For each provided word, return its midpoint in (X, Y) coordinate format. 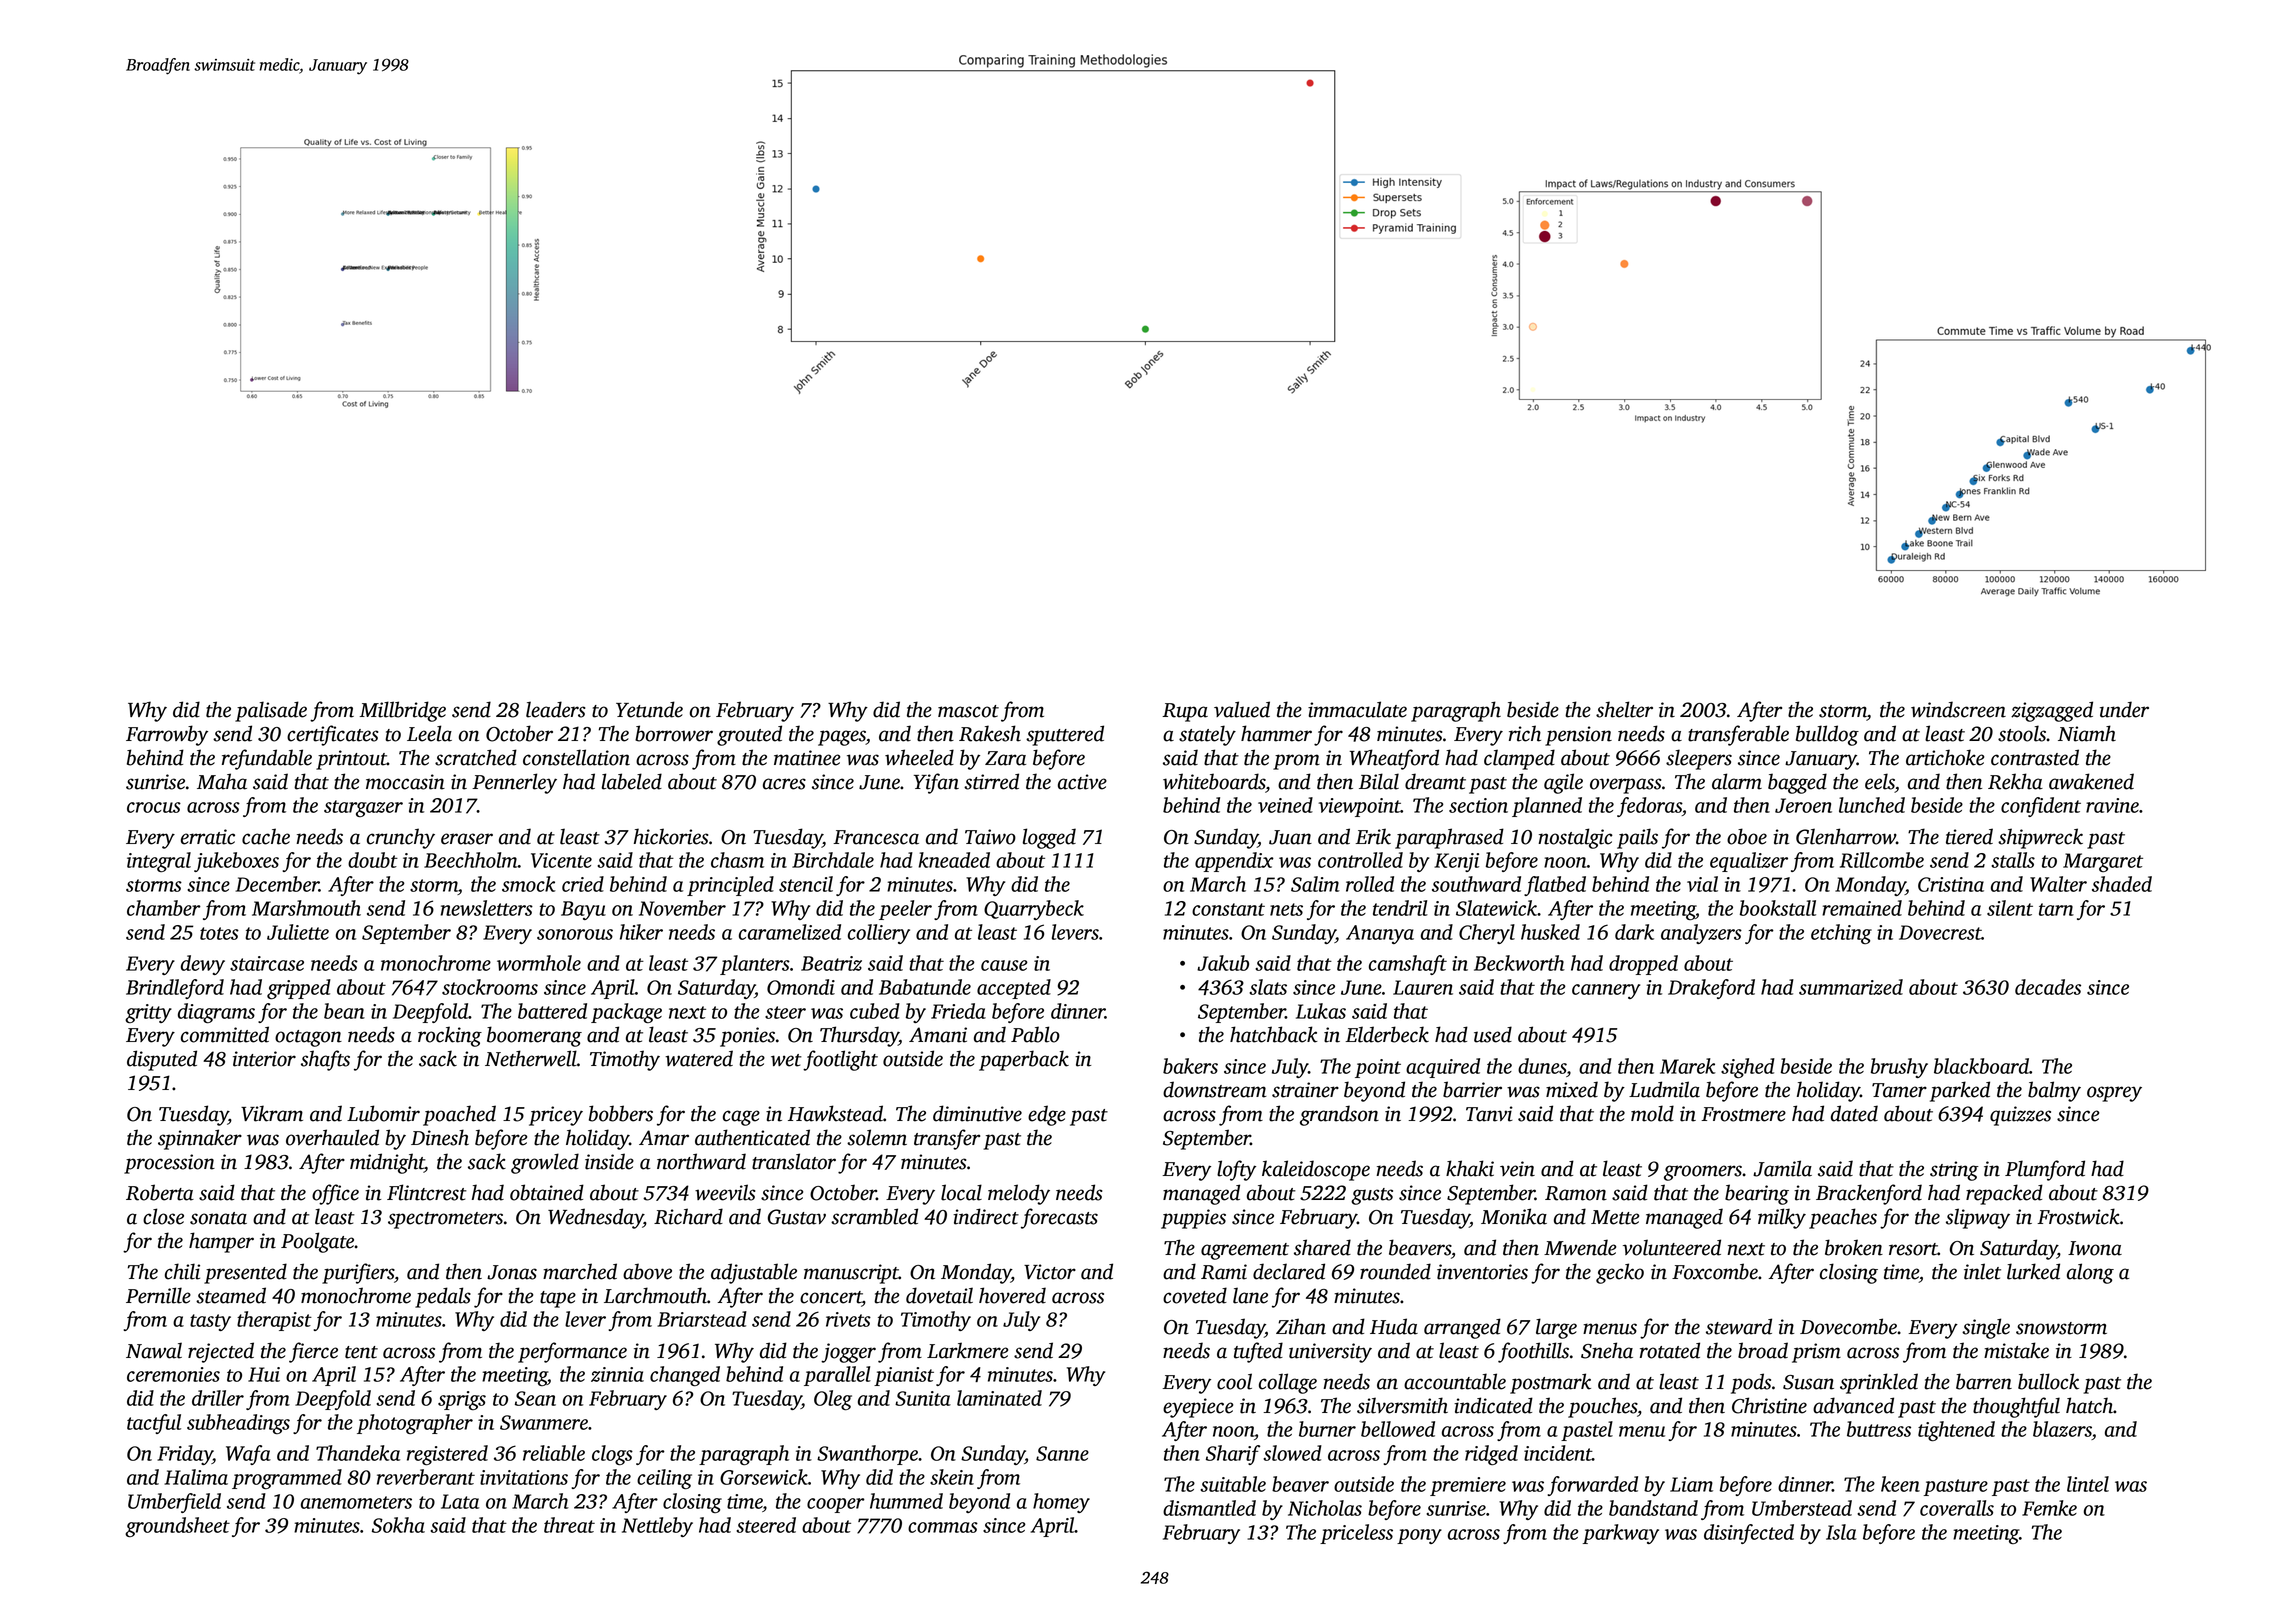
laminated (999, 1398)
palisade (271, 711)
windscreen (1958, 709)
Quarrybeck (1034, 910)
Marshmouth (306, 908)
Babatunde (925, 987)
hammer (1276, 733)
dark (1634, 932)
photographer (415, 1424)
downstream (1215, 1089)
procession (169, 1164)
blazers (2062, 1430)
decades (2048, 987)
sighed (1748, 1068)
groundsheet (177, 1527)
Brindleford (175, 989)
